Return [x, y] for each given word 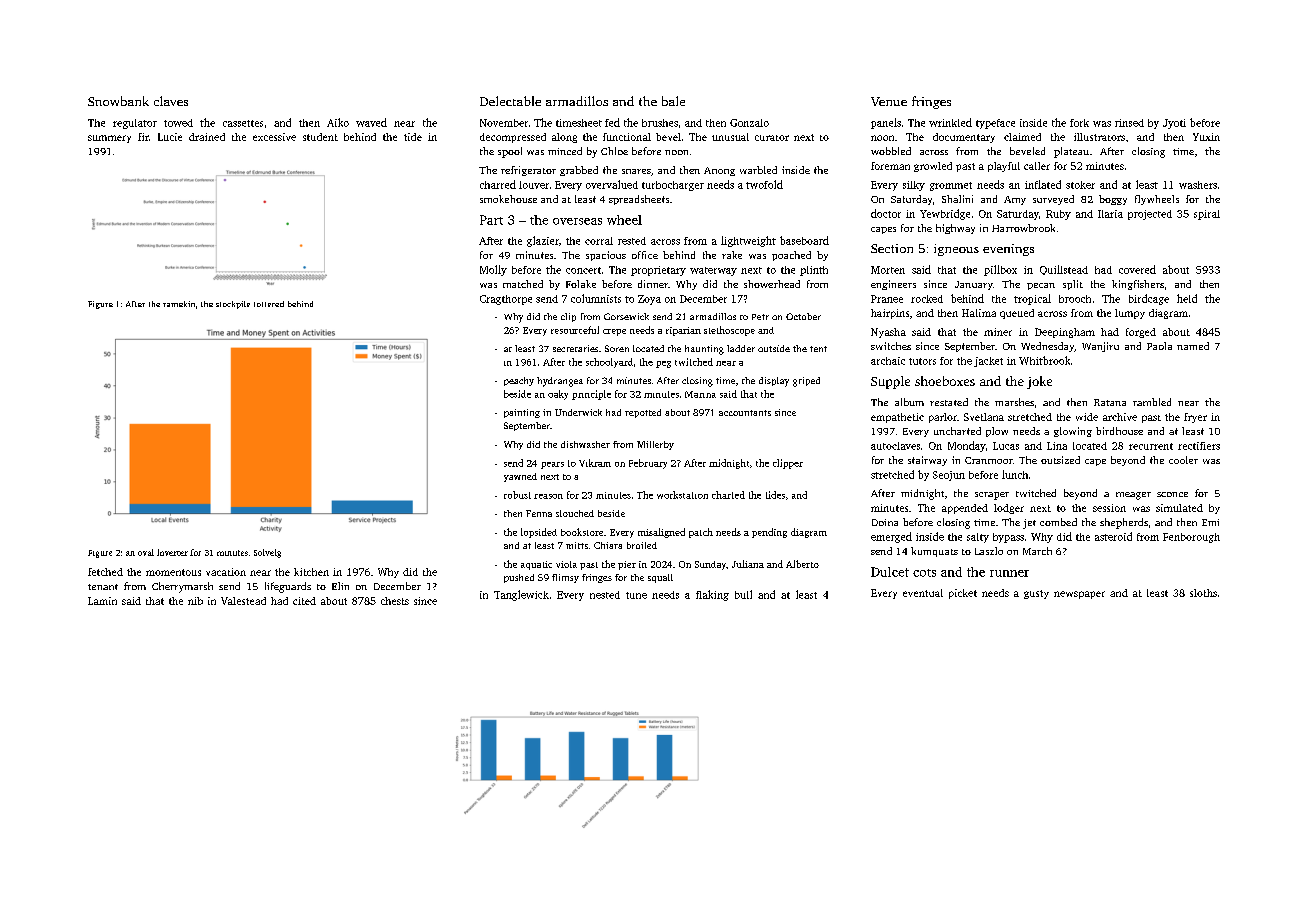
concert [583, 270]
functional [627, 137]
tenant [103, 587]
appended [965, 509]
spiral [1207, 215]
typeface [995, 124]
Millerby [655, 445]
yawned [520, 477]
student [320, 137]
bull [743, 594]
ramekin [179, 304]
